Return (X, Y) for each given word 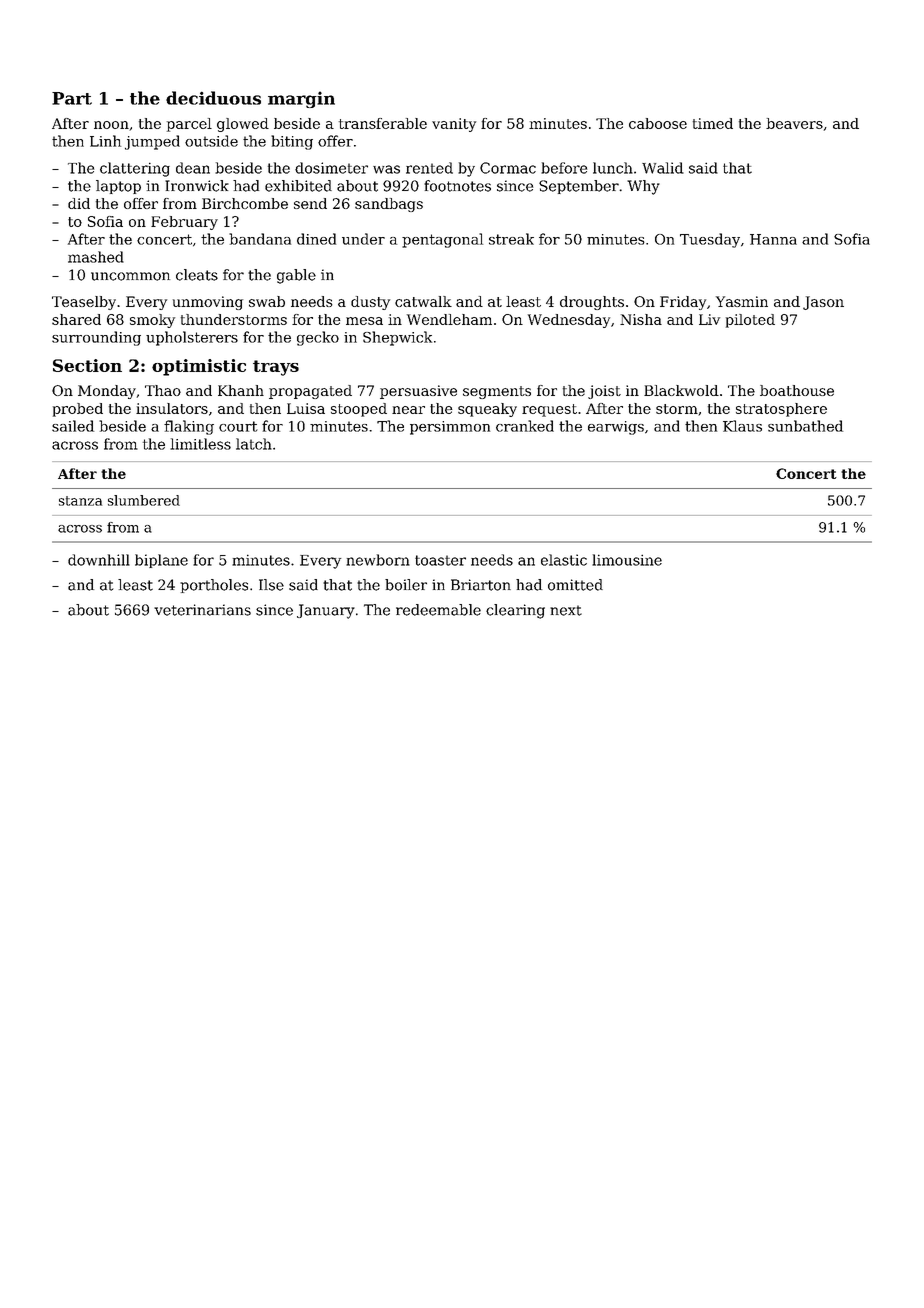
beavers (794, 123)
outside (211, 141)
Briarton (481, 585)
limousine (627, 560)
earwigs (616, 428)
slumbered (144, 500)
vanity (454, 125)
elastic (564, 560)
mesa (364, 321)
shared (76, 319)
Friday (683, 303)
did (79, 203)
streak (511, 239)
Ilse (271, 585)
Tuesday (710, 240)
